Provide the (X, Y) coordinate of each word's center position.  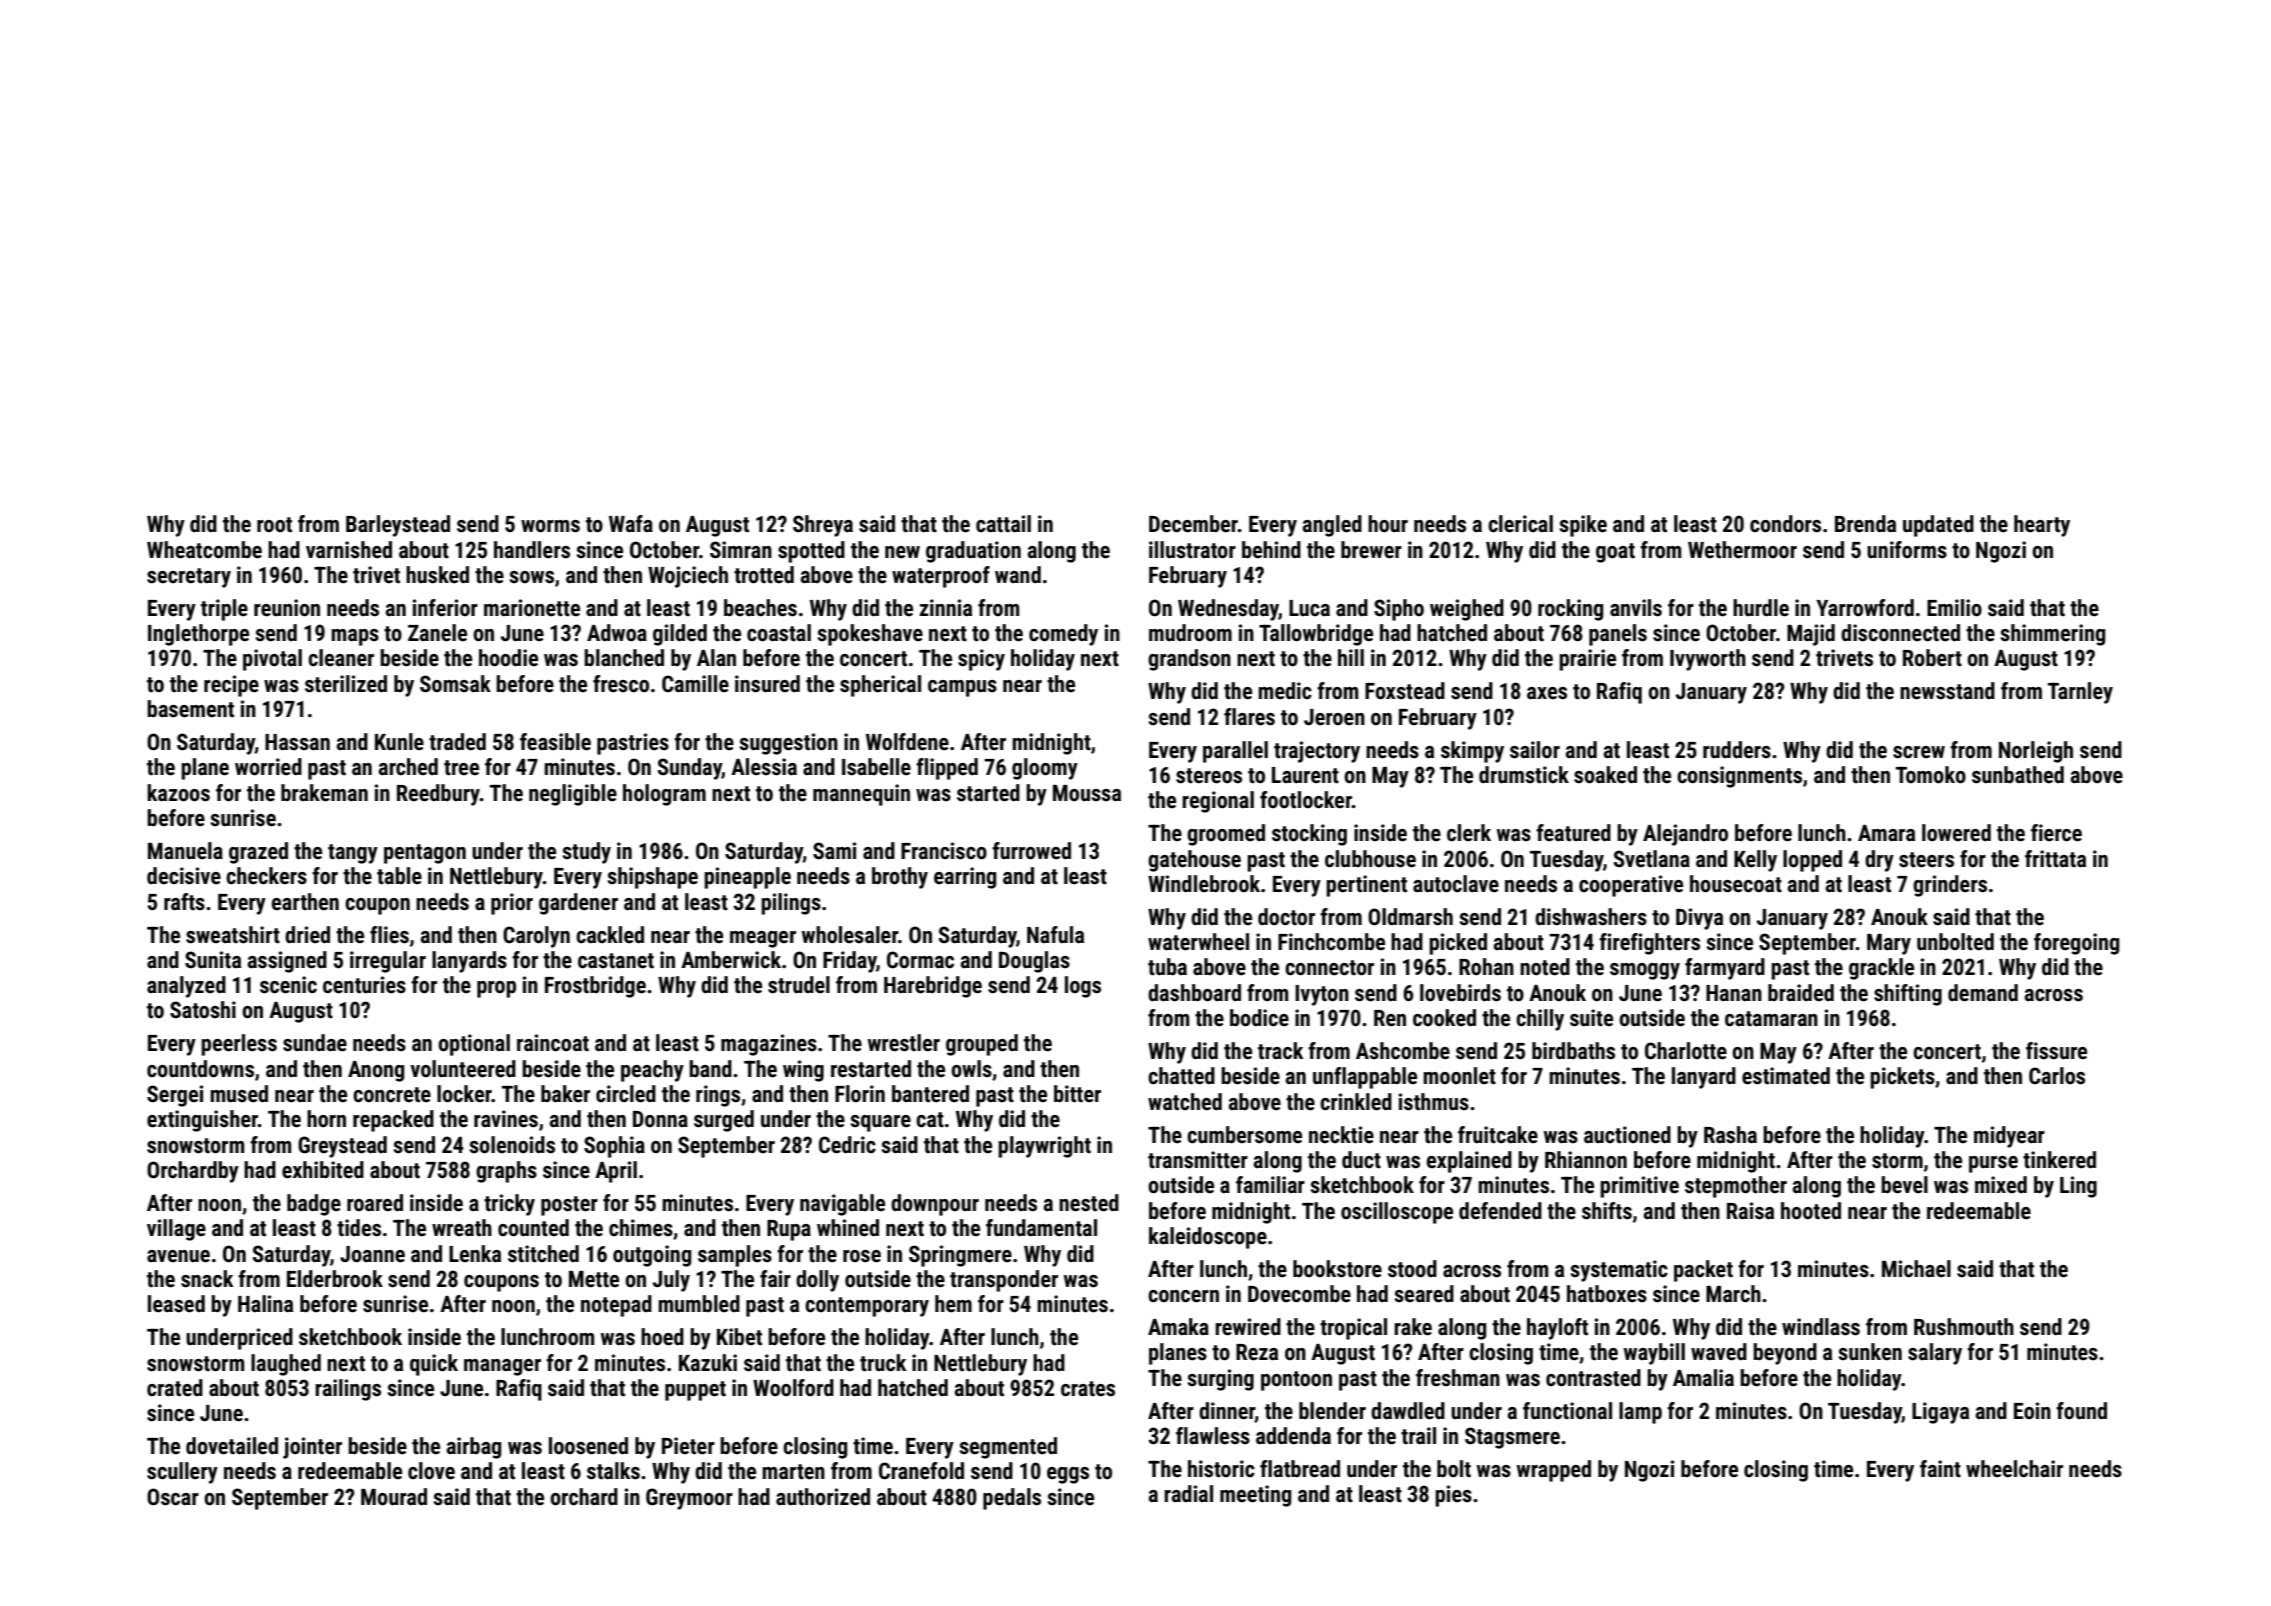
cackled (610, 935)
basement (190, 709)
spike (1583, 526)
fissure (2056, 1051)
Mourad (394, 1497)
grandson (1189, 660)
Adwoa (617, 633)
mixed (2001, 1185)
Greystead (342, 1147)
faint (1940, 1469)
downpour (935, 1205)
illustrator (1192, 550)
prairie (1587, 660)
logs (1083, 987)
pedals (1012, 1499)
